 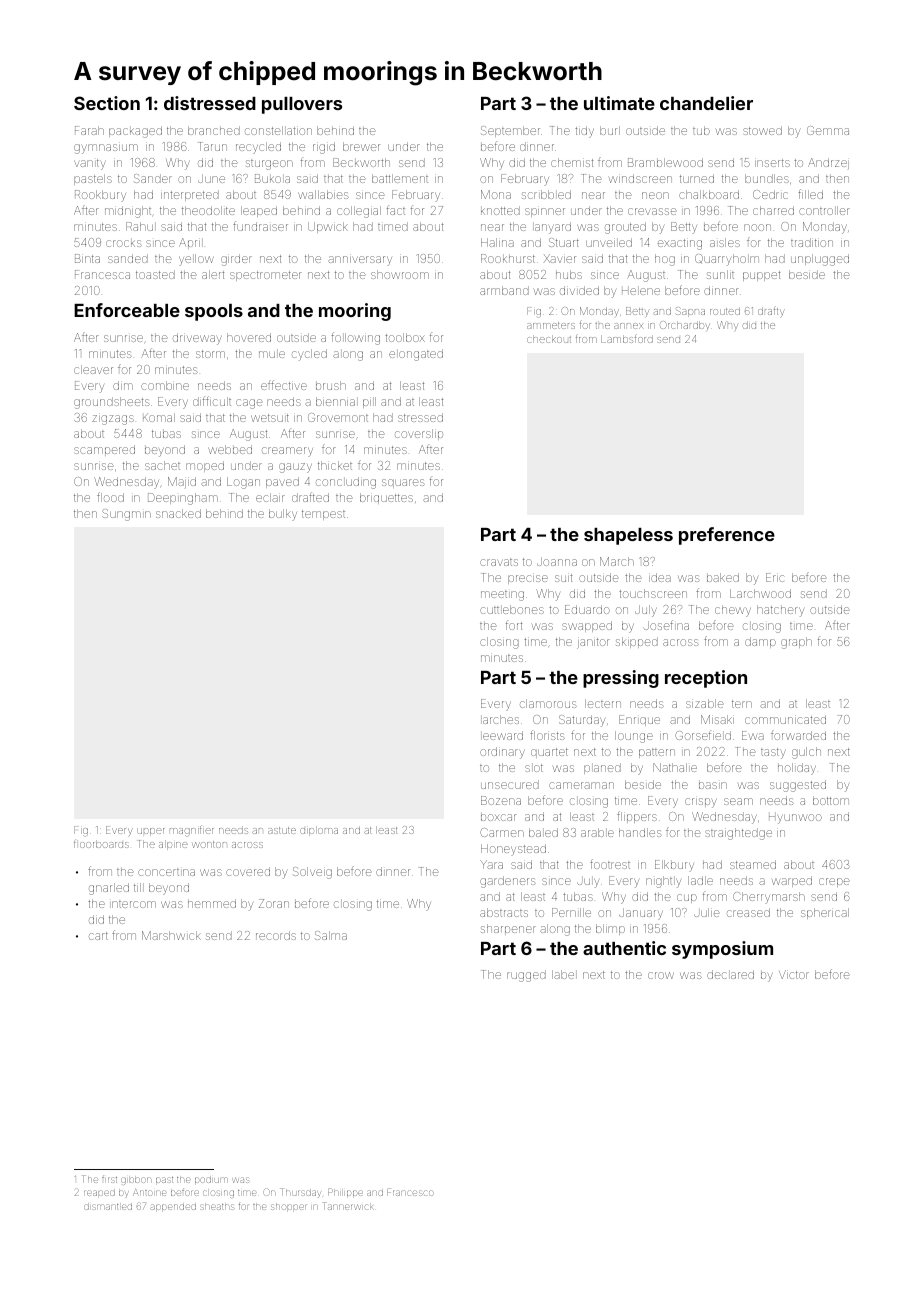 I want to click on eclair, so click(x=270, y=497).
